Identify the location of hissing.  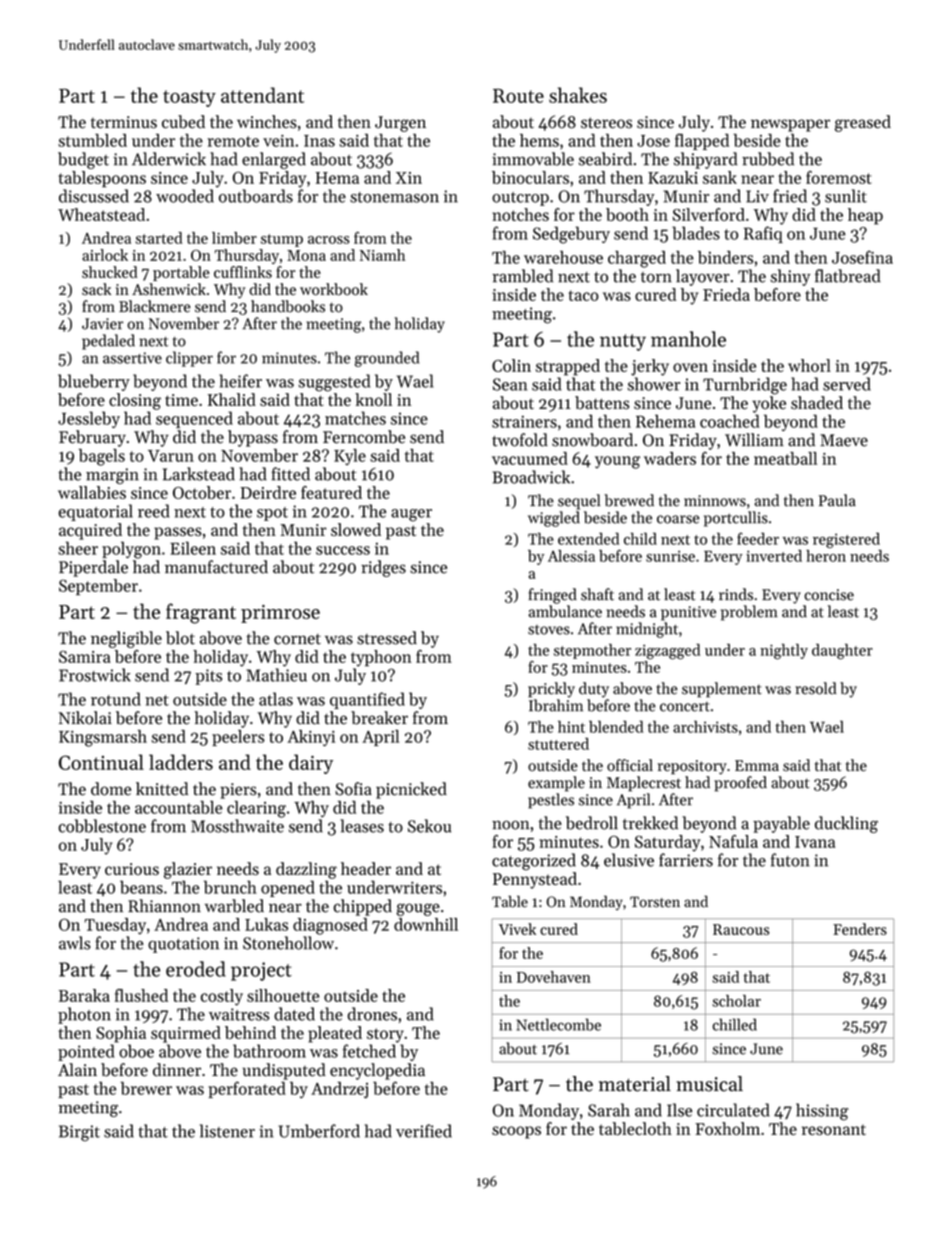
(822, 1112).
